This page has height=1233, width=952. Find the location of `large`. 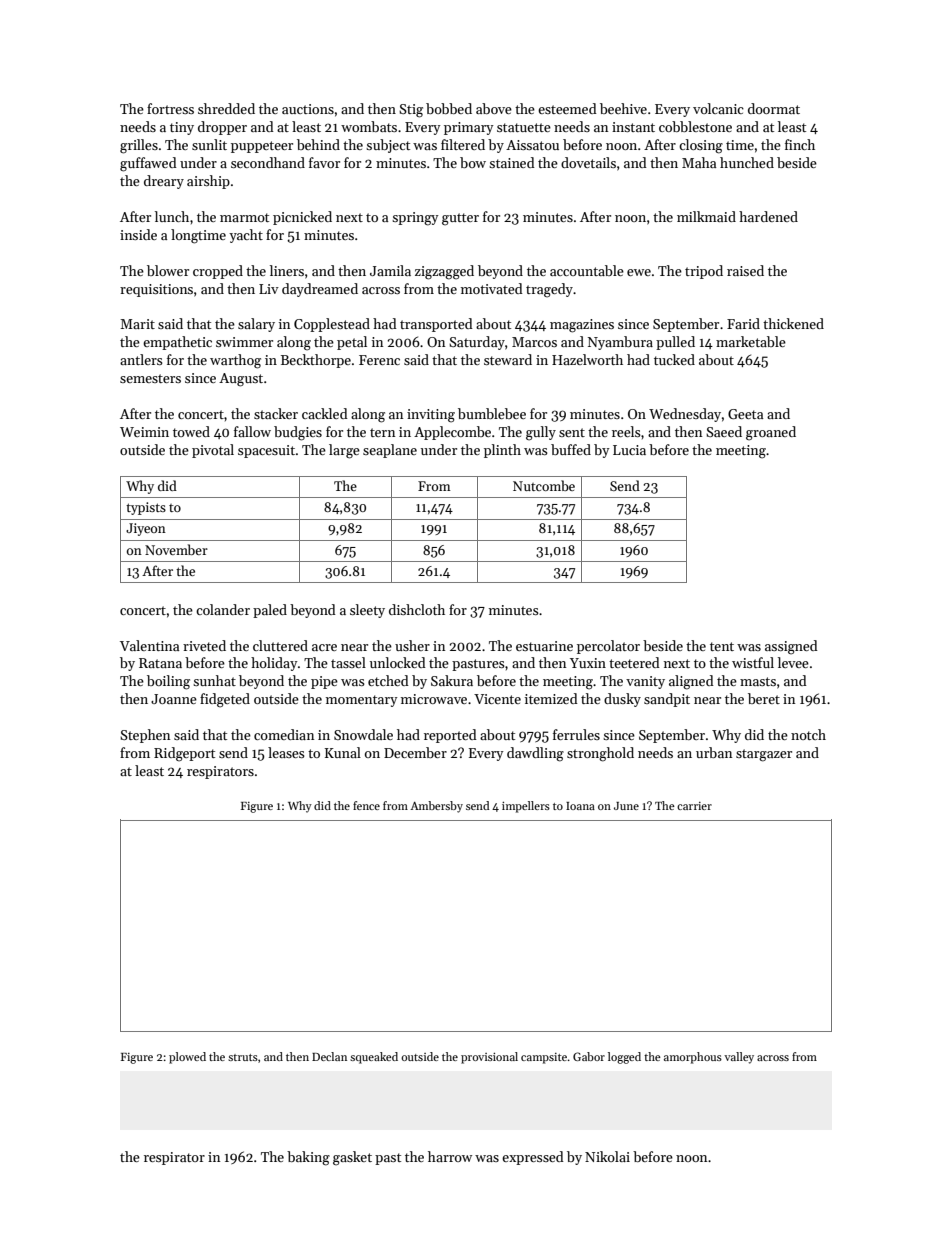

large is located at coordinates (344, 451).
